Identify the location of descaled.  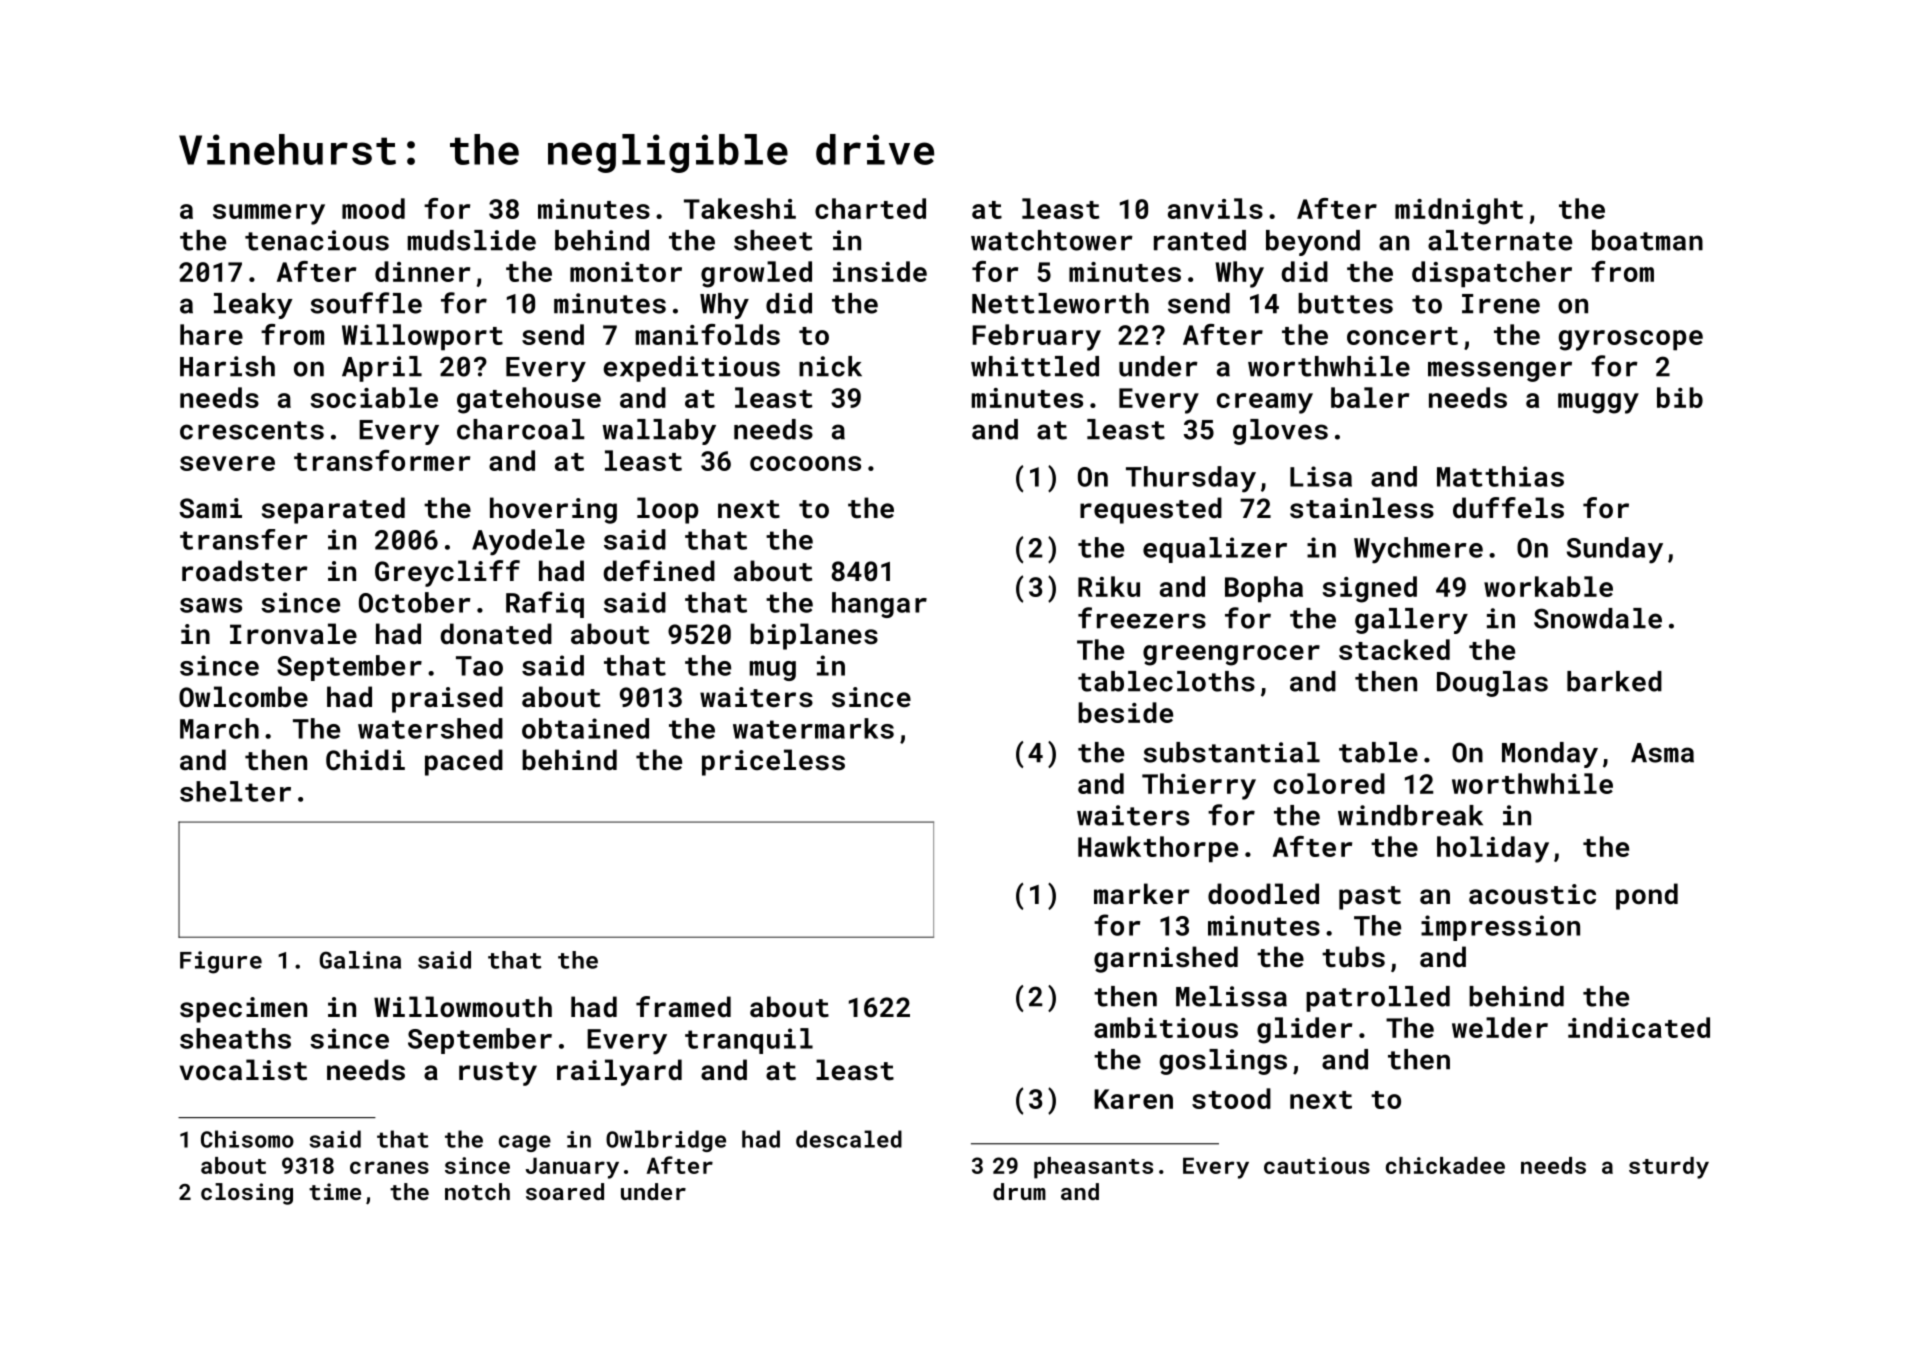
(849, 1139).
